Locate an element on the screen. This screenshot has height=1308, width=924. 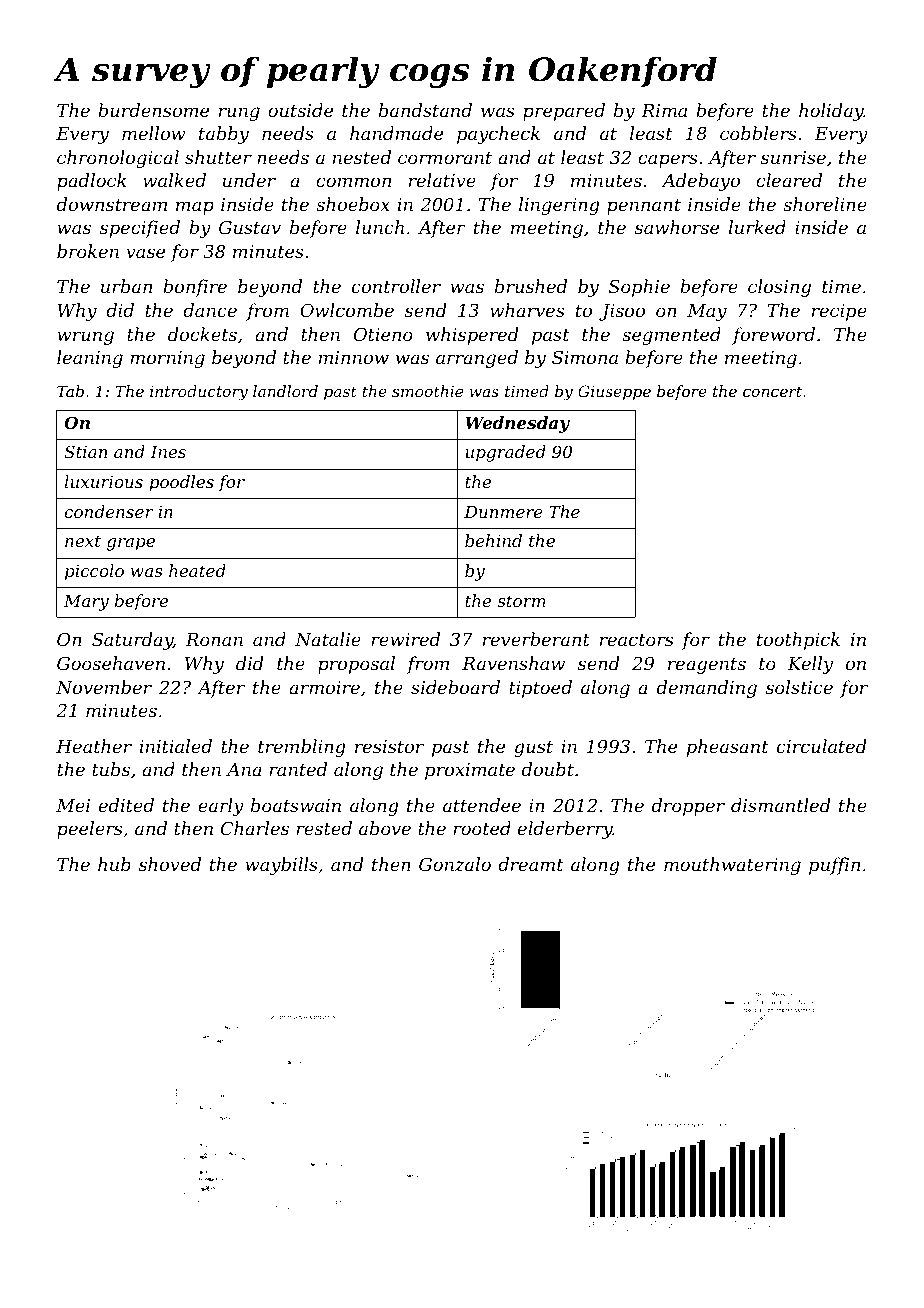
controller is located at coordinates (396, 286).
